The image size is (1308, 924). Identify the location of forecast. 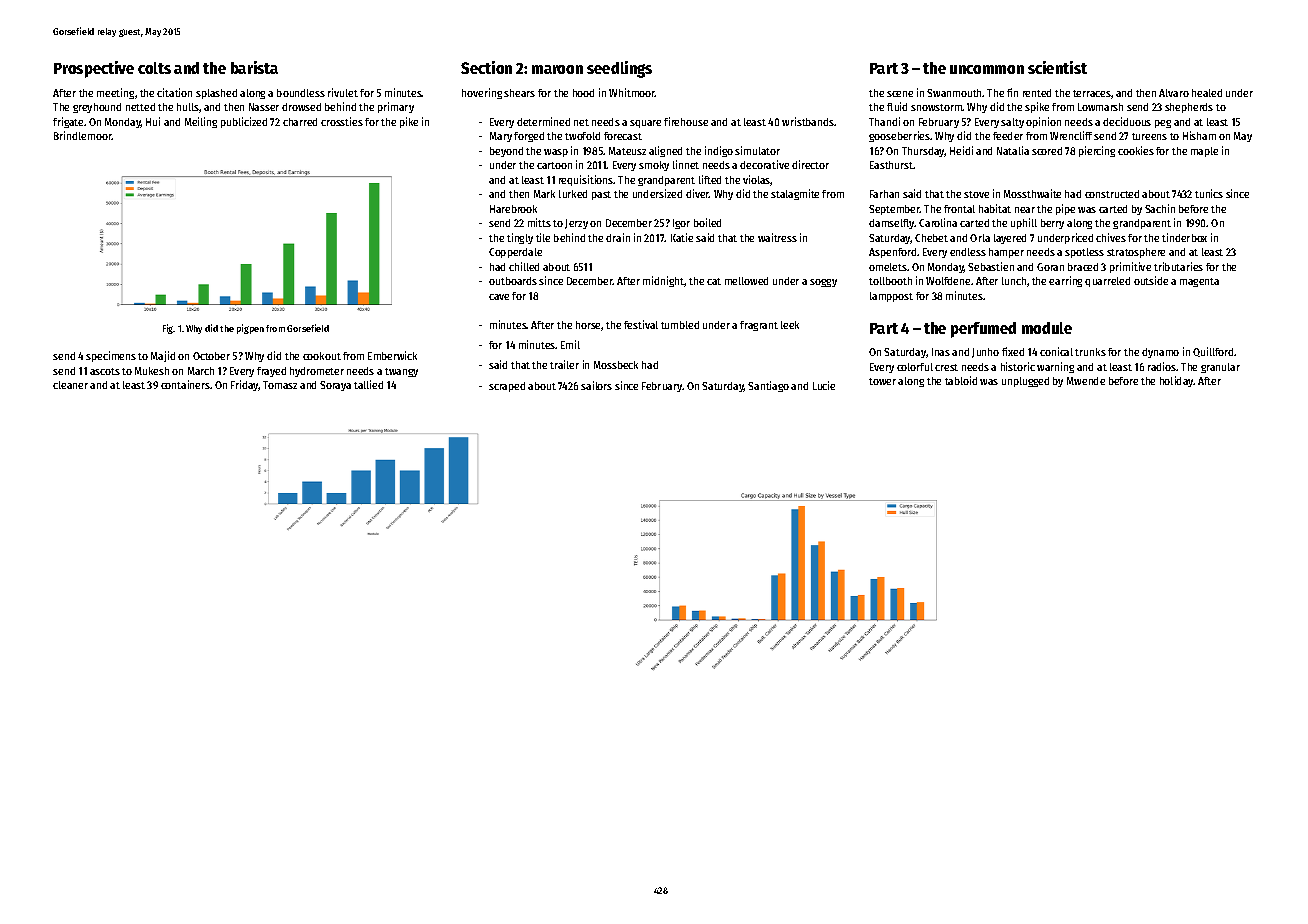
(623, 136).
